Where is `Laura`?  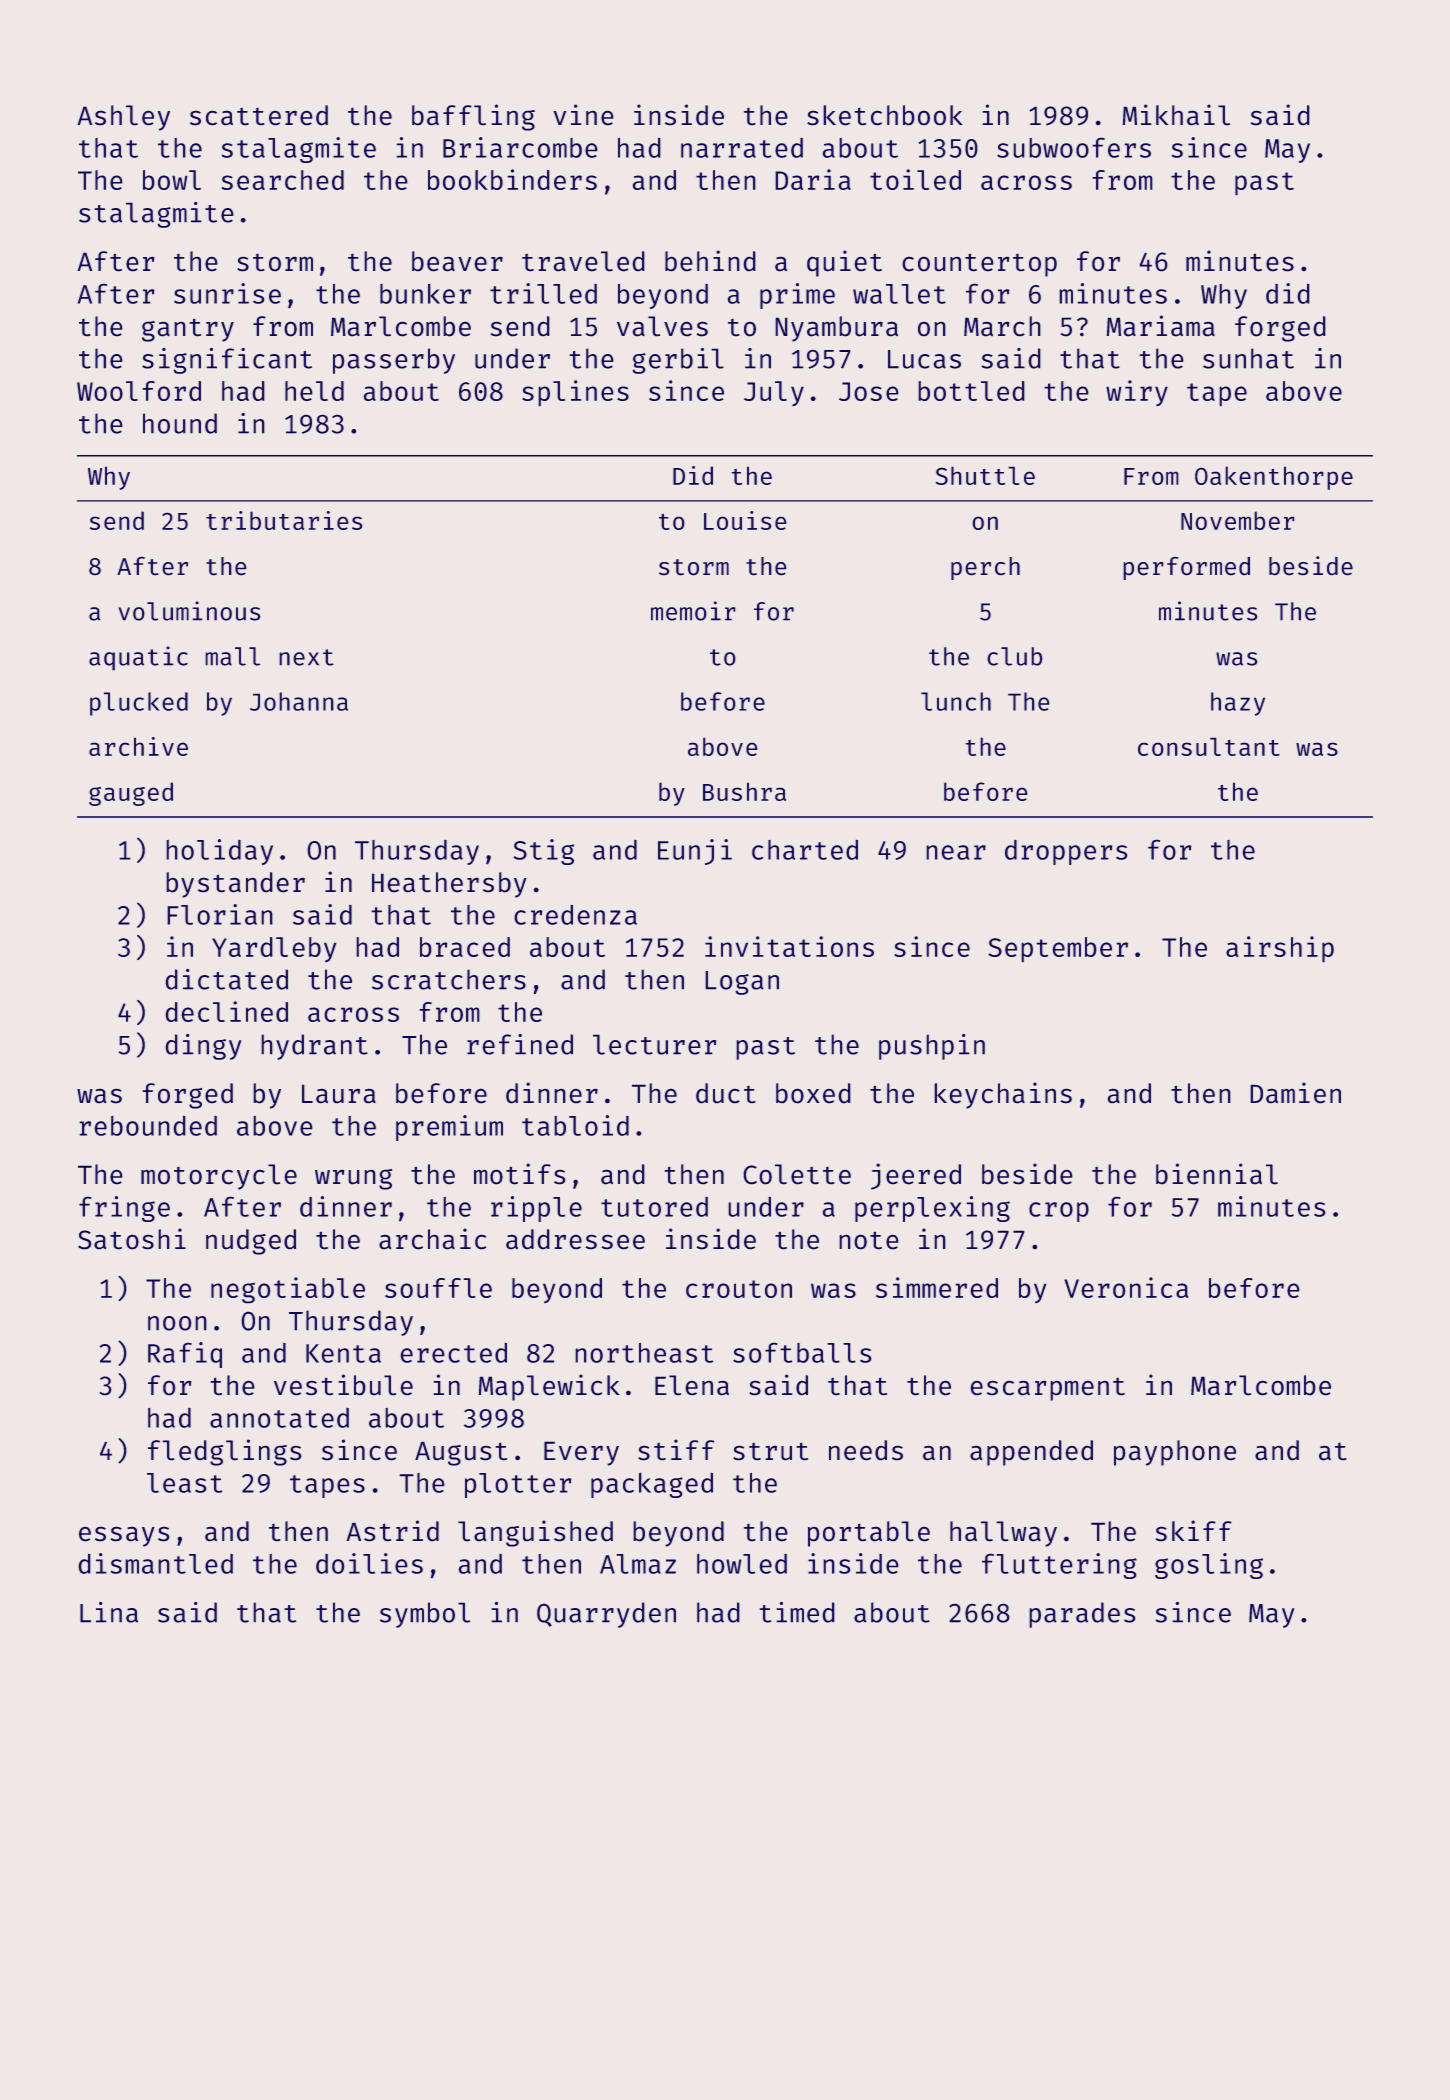
Laura is located at coordinates (339, 1094).
